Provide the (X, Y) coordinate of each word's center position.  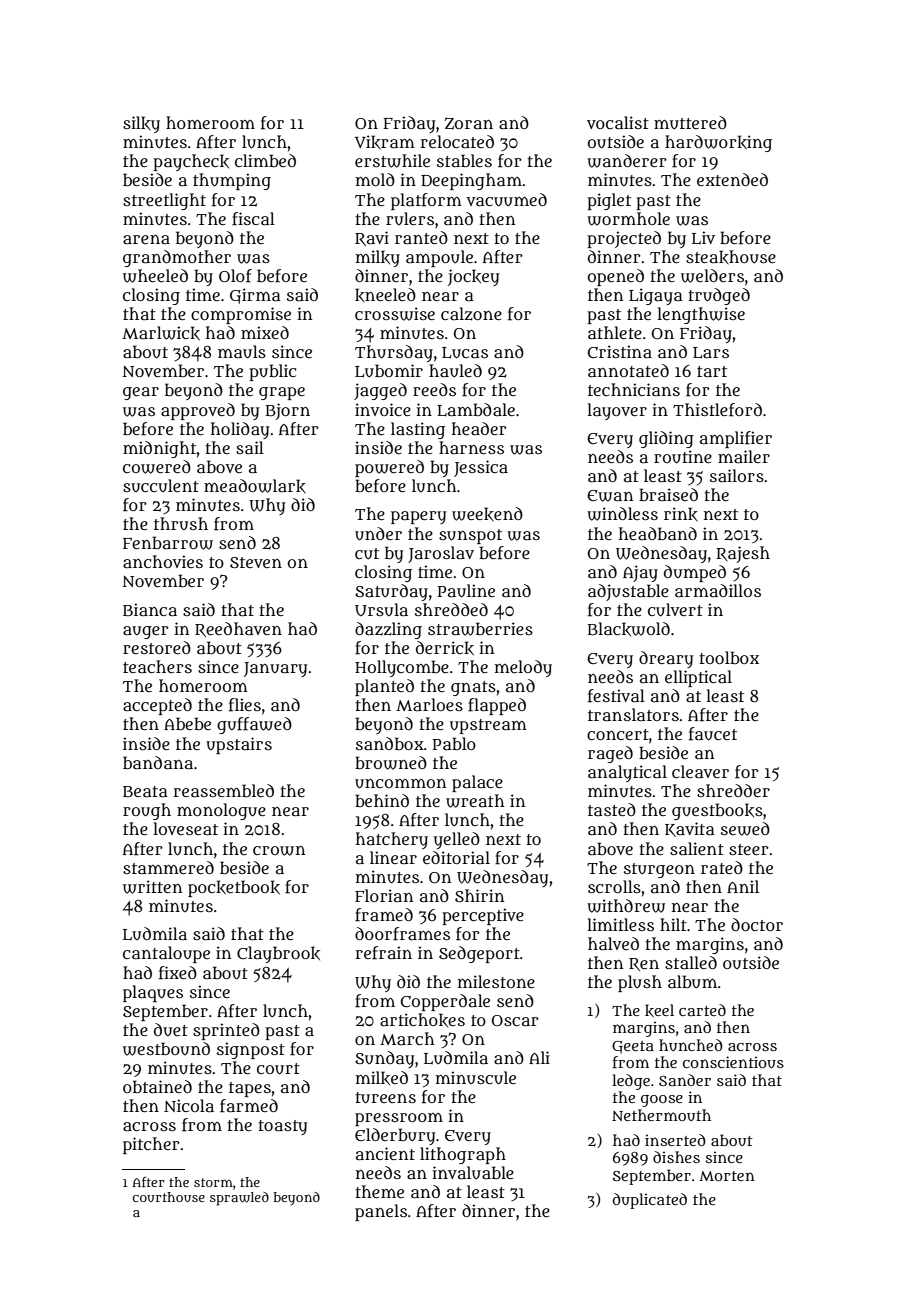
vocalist (618, 122)
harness (471, 447)
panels (381, 1212)
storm (213, 1182)
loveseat (185, 828)
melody (523, 668)
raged (610, 754)
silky (141, 124)
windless (622, 514)
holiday (240, 430)
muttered (690, 123)
